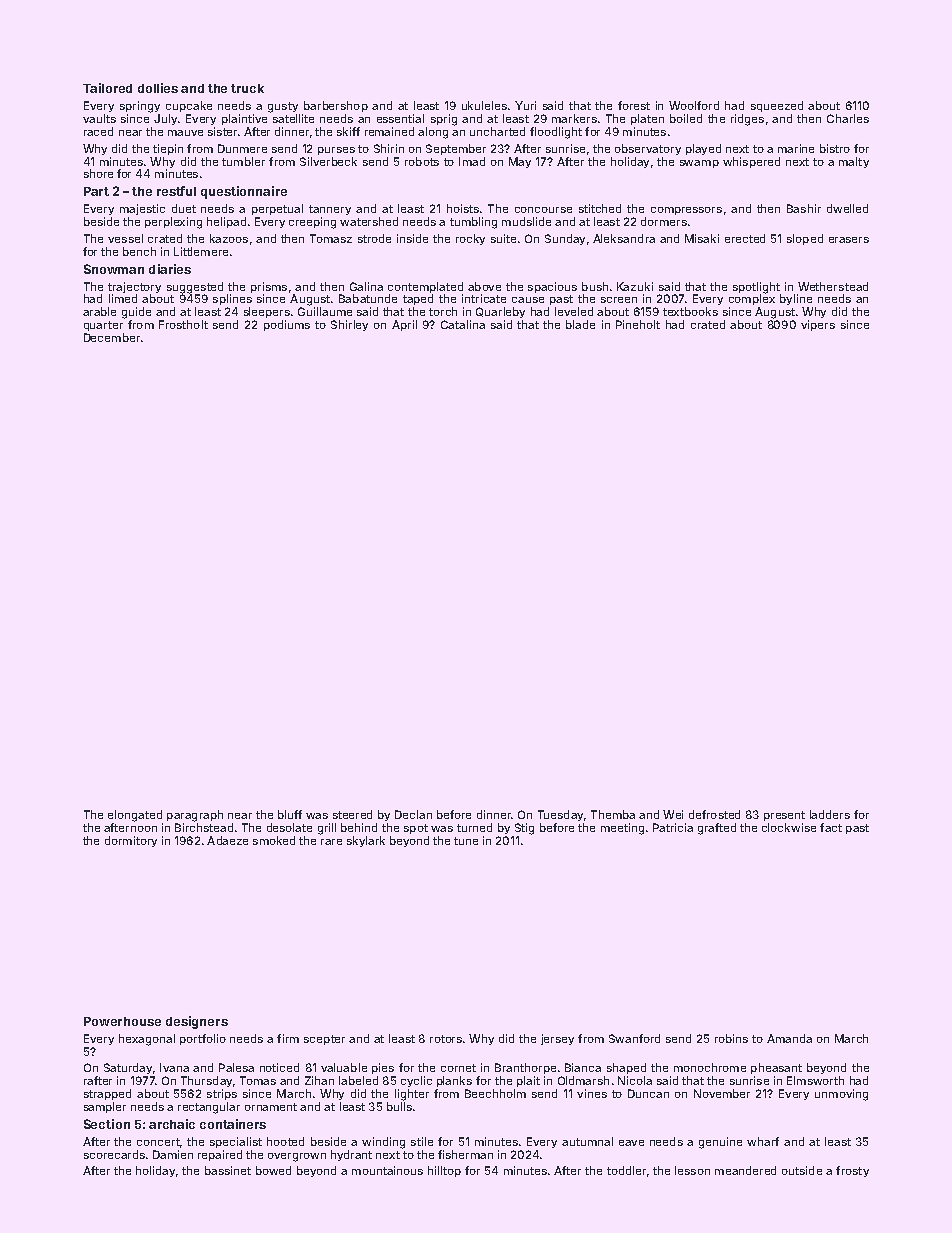 The image size is (952, 1233). I want to click on Tailored, so click(107, 88).
